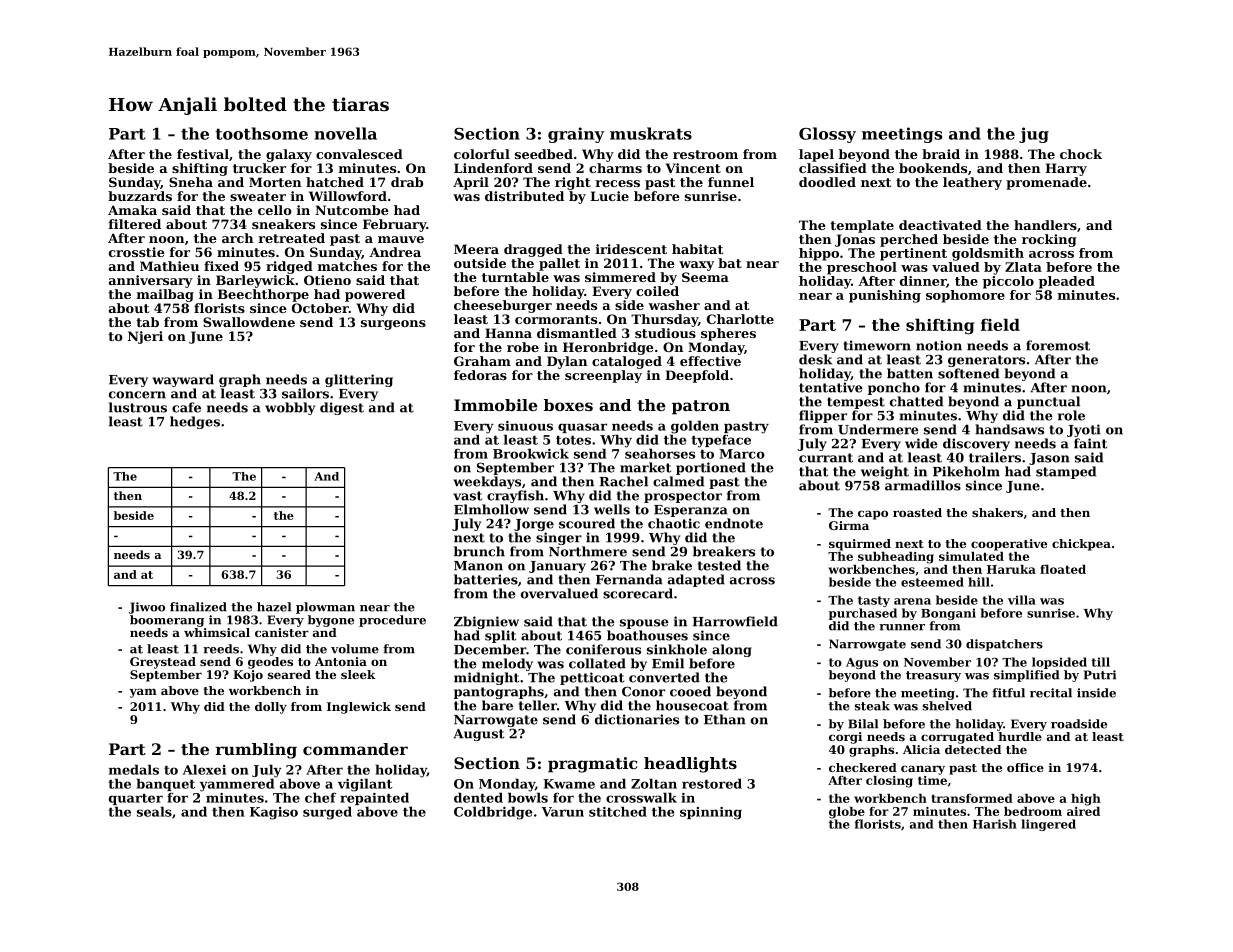  I want to click on jug, so click(1034, 135).
